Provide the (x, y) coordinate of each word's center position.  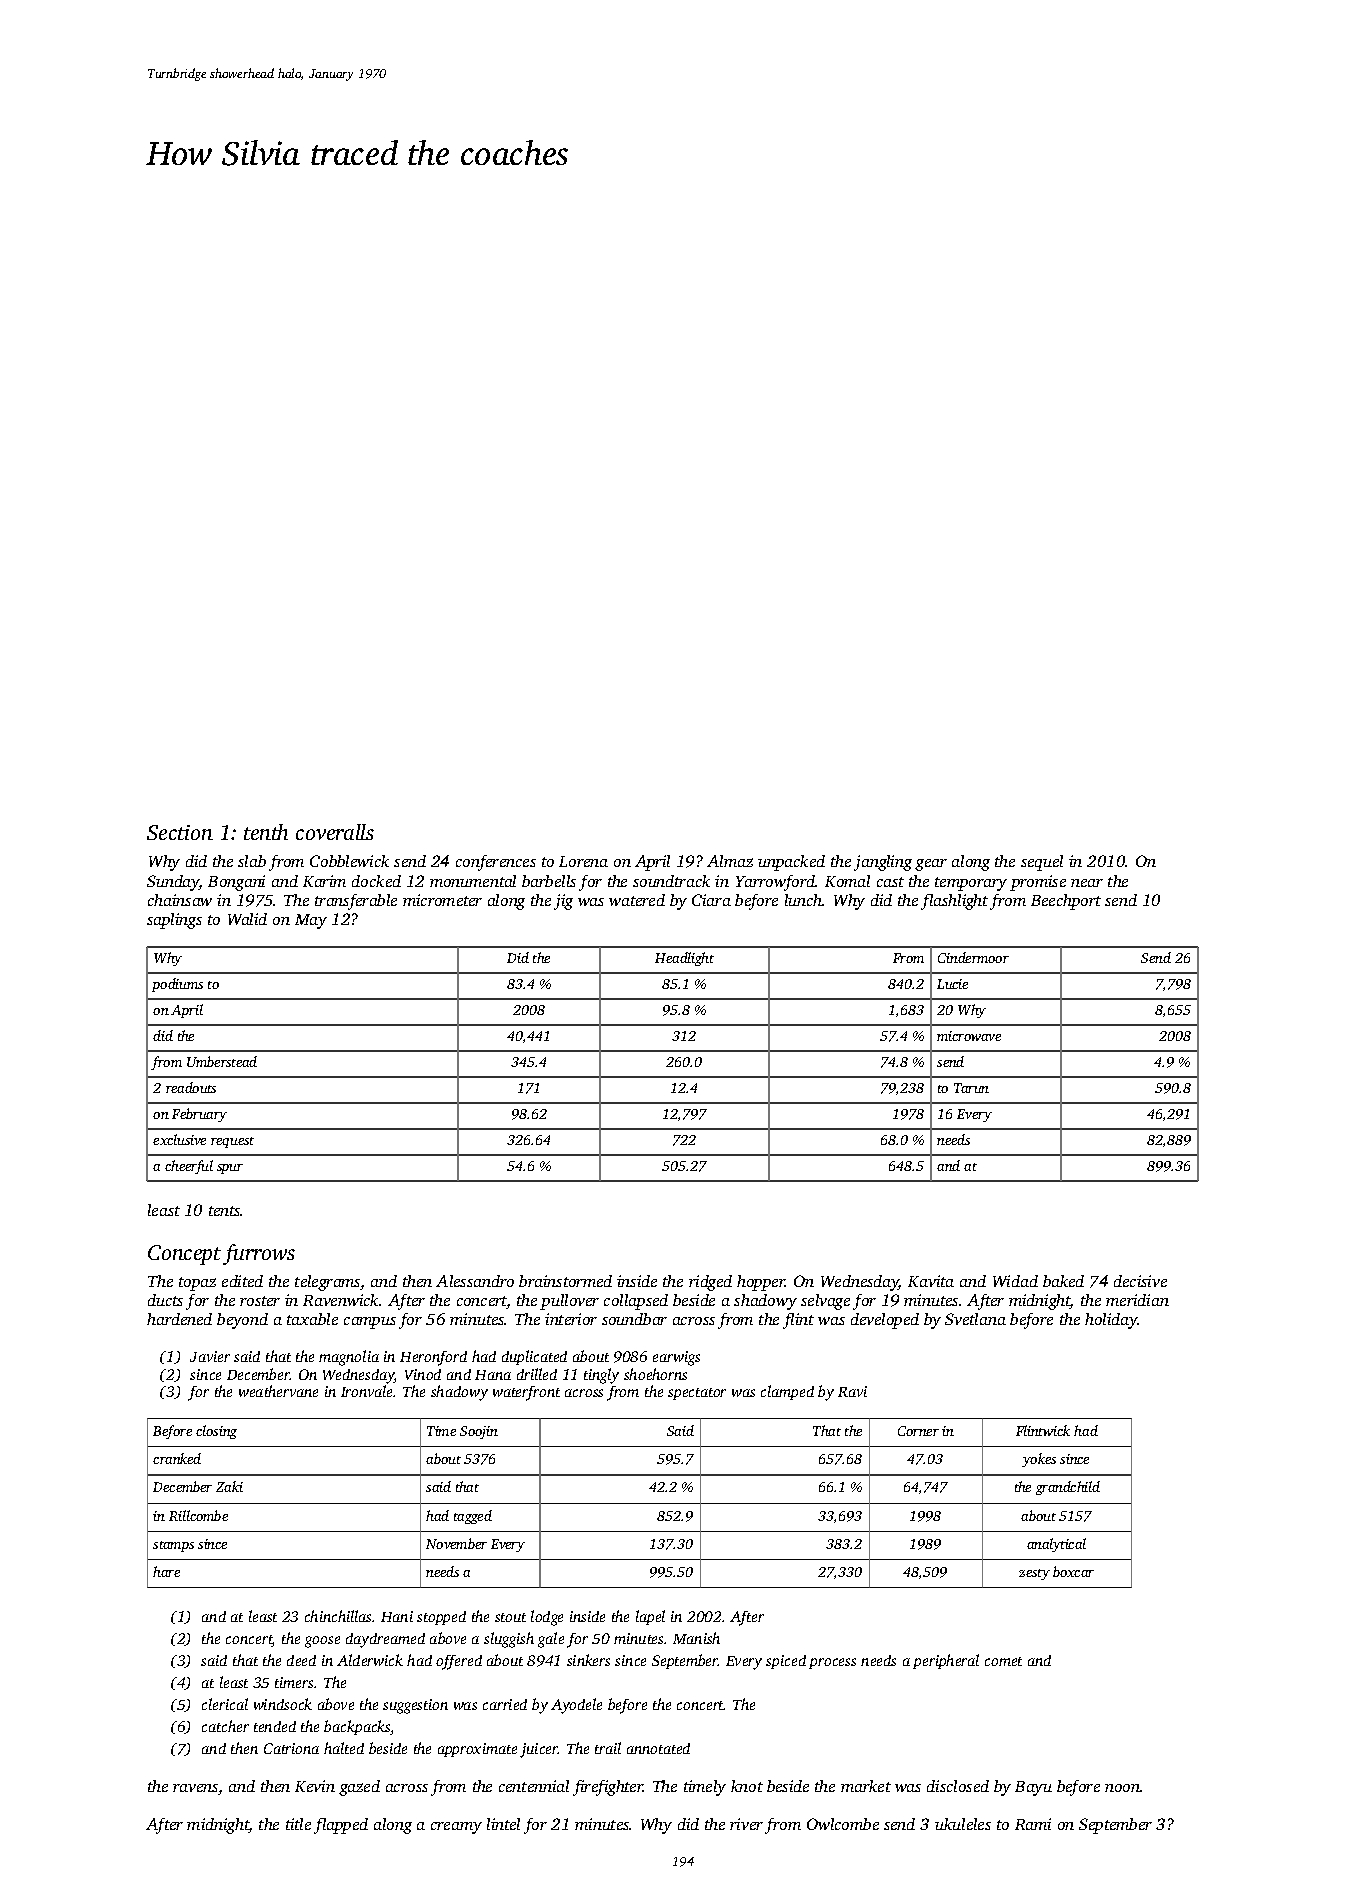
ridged (710, 1283)
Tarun (971, 1088)
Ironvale (367, 1391)
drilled (537, 1374)
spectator (697, 1394)
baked (1063, 1281)
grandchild (1068, 1488)
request (232, 1142)
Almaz (730, 861)
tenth (266, 832)
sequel (1042, 863)
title (298, 1824)
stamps (173, 1546)
